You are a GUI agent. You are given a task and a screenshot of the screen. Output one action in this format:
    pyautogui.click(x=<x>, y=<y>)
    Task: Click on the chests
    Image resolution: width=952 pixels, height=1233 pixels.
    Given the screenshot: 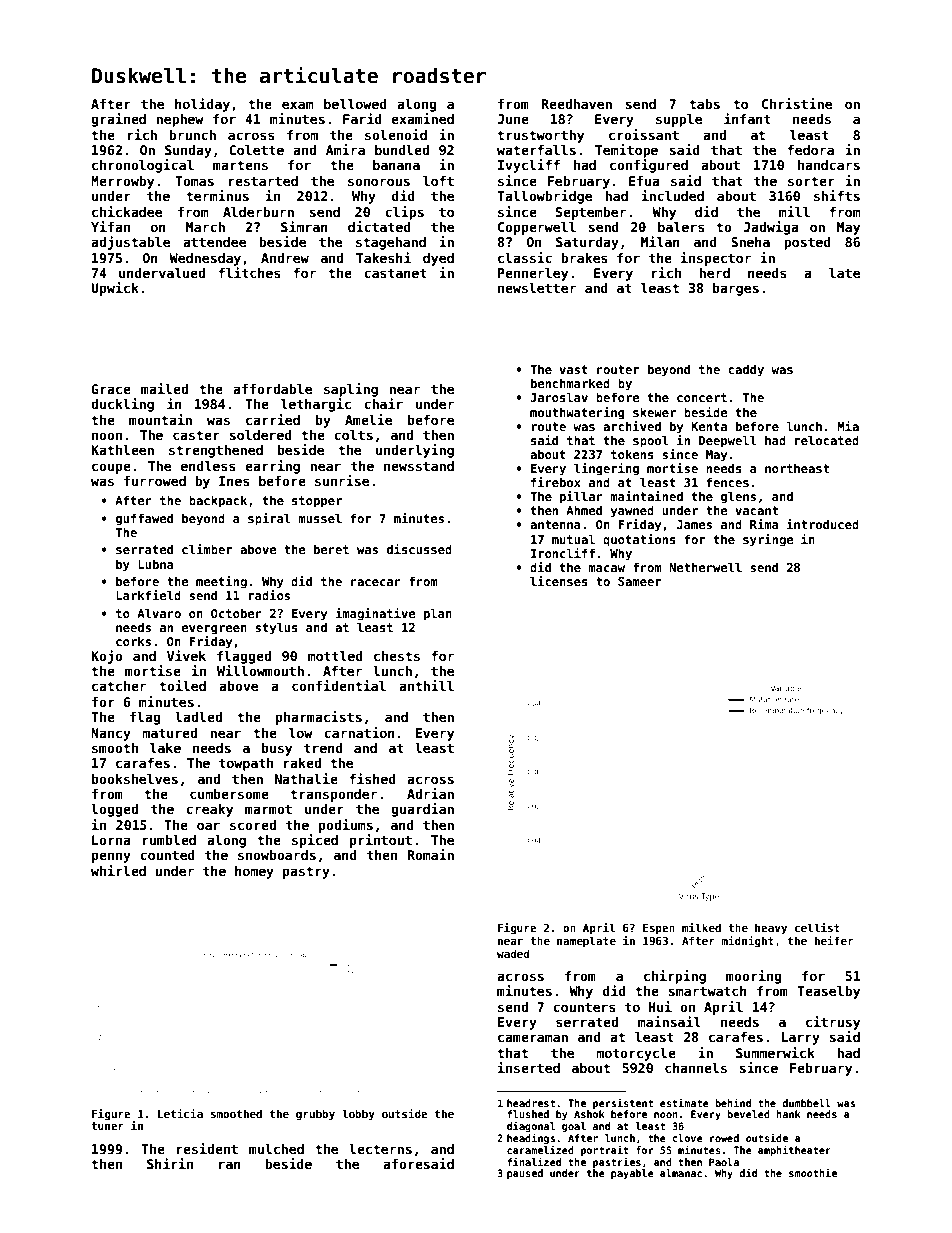 What is the action you would take?
    pyautogui.click(x=397, y=656)
